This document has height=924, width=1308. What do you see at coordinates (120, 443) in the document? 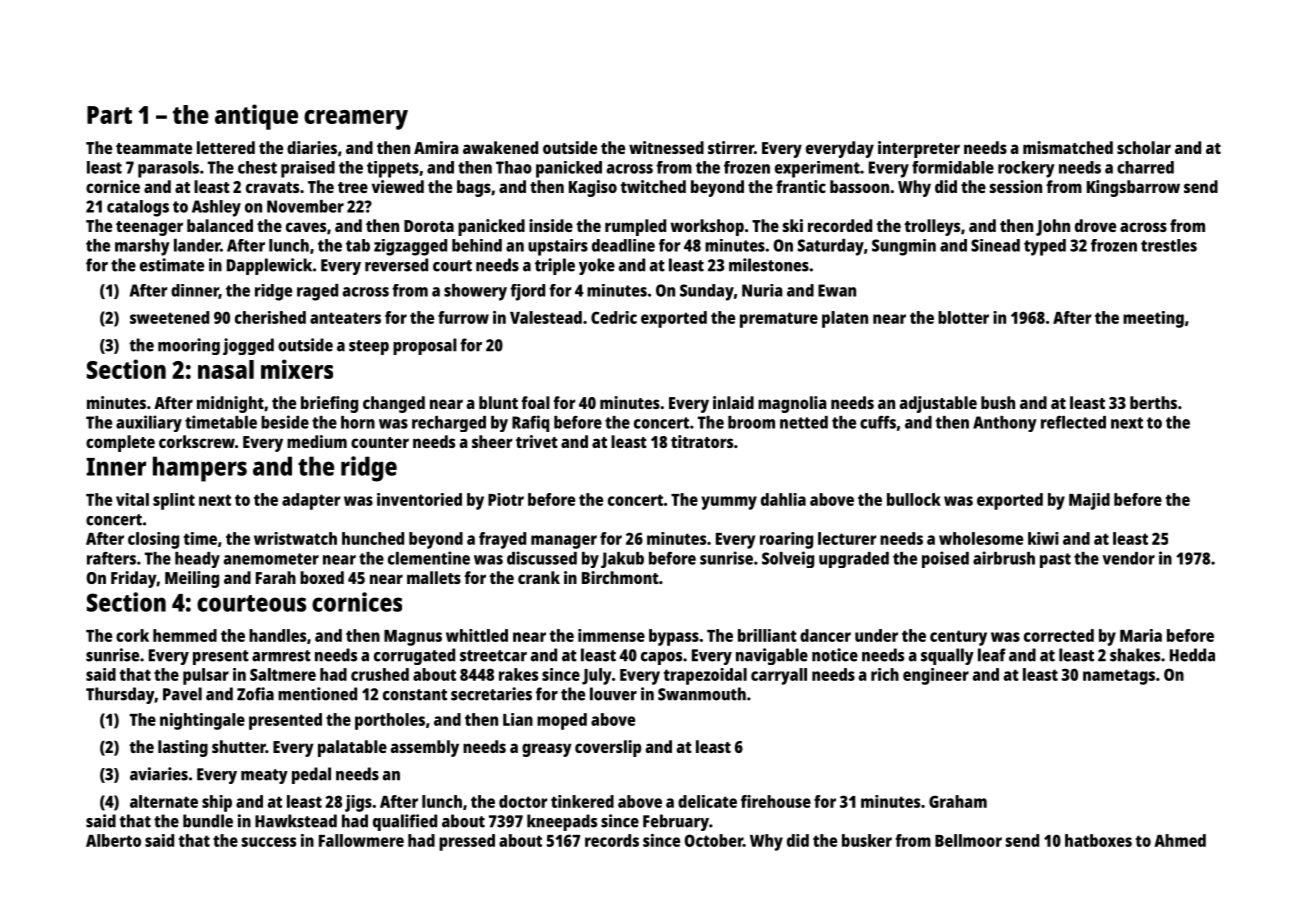
I see `complete` at bounding box center [120, 443].
